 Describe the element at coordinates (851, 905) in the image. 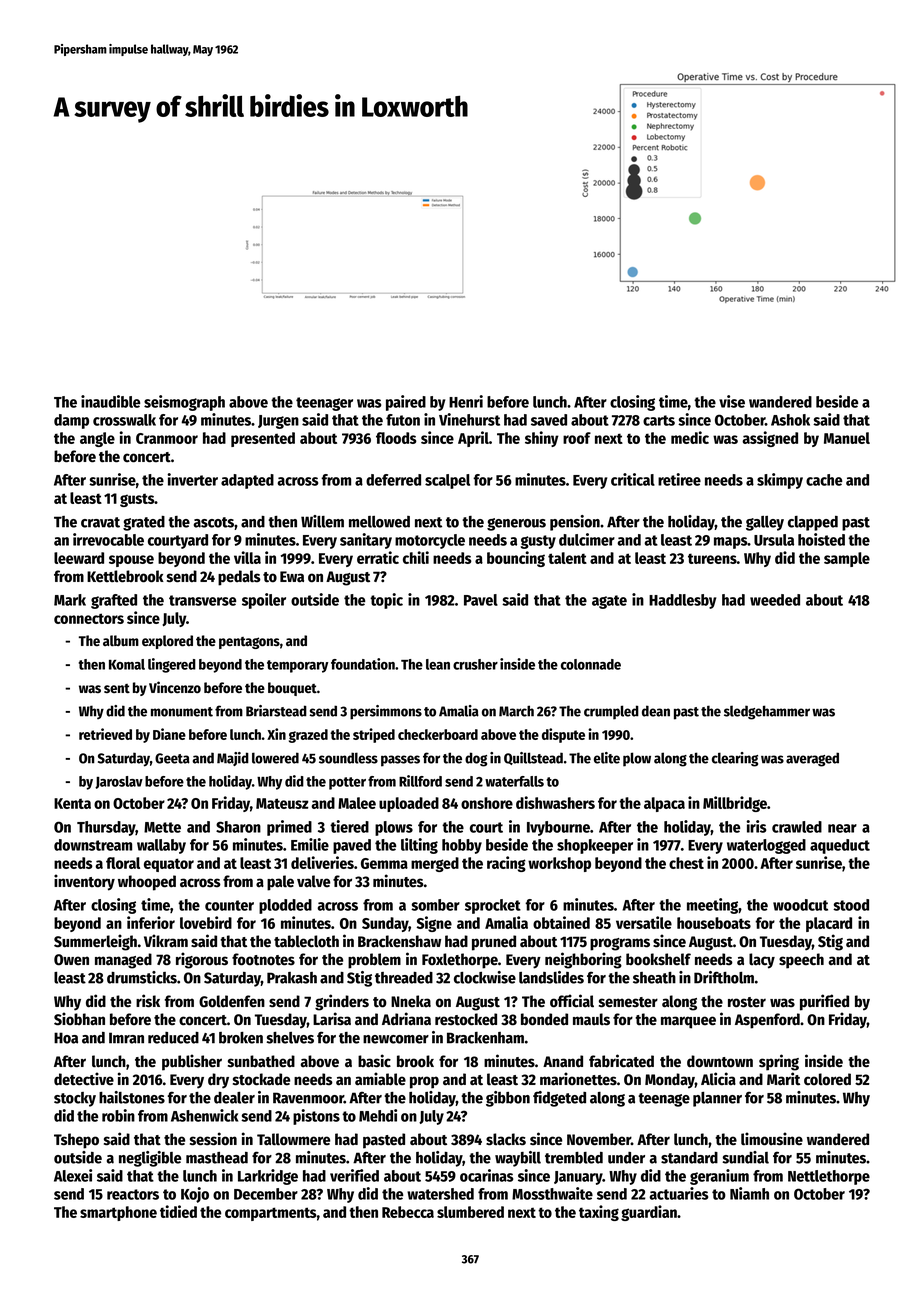

I see `stood` at that location.
